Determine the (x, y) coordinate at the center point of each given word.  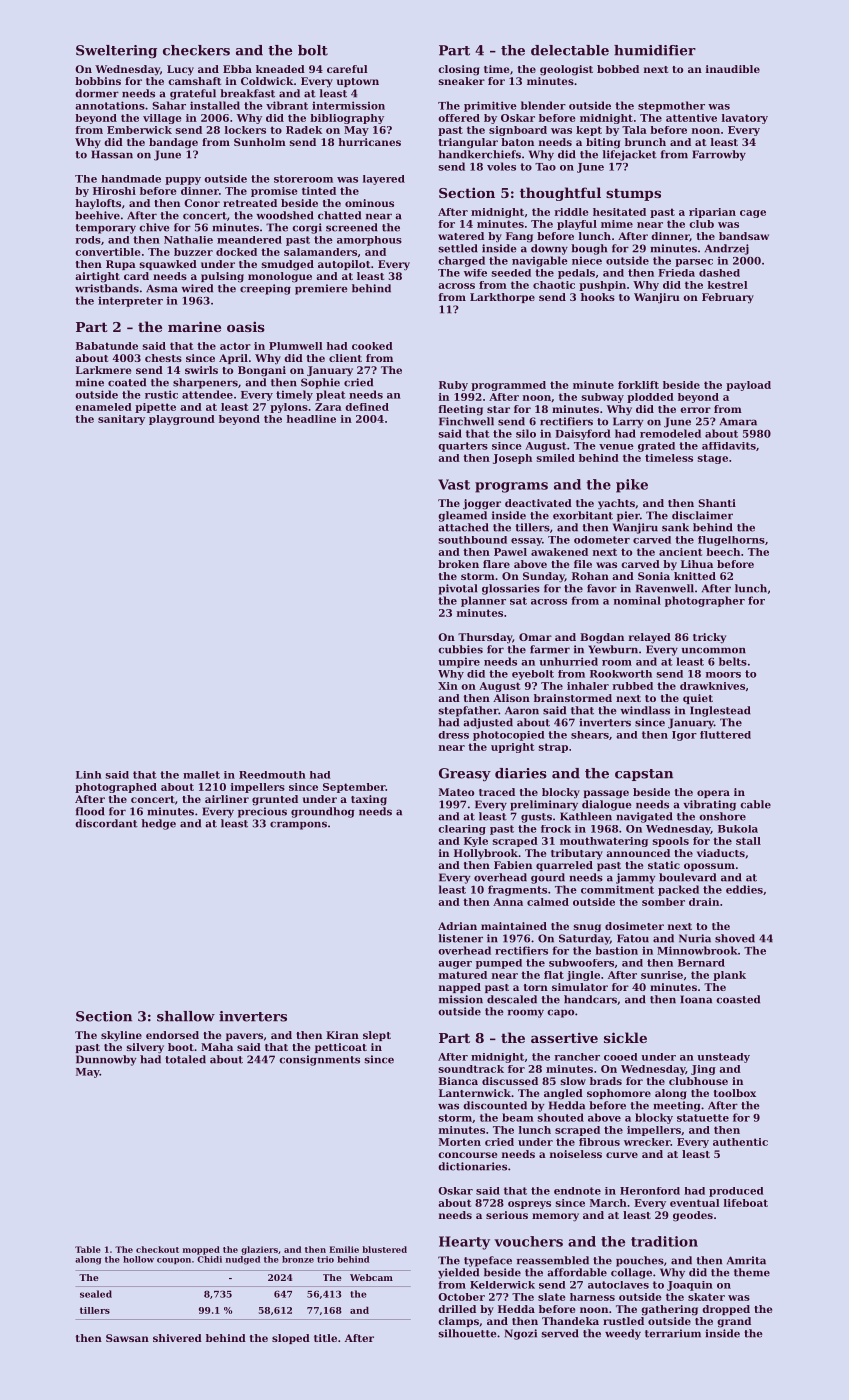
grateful (193, 94)
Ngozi (521, 1334)
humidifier (655, 50)
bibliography (347, 119)
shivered (177, 1338)
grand (734, 1322)
